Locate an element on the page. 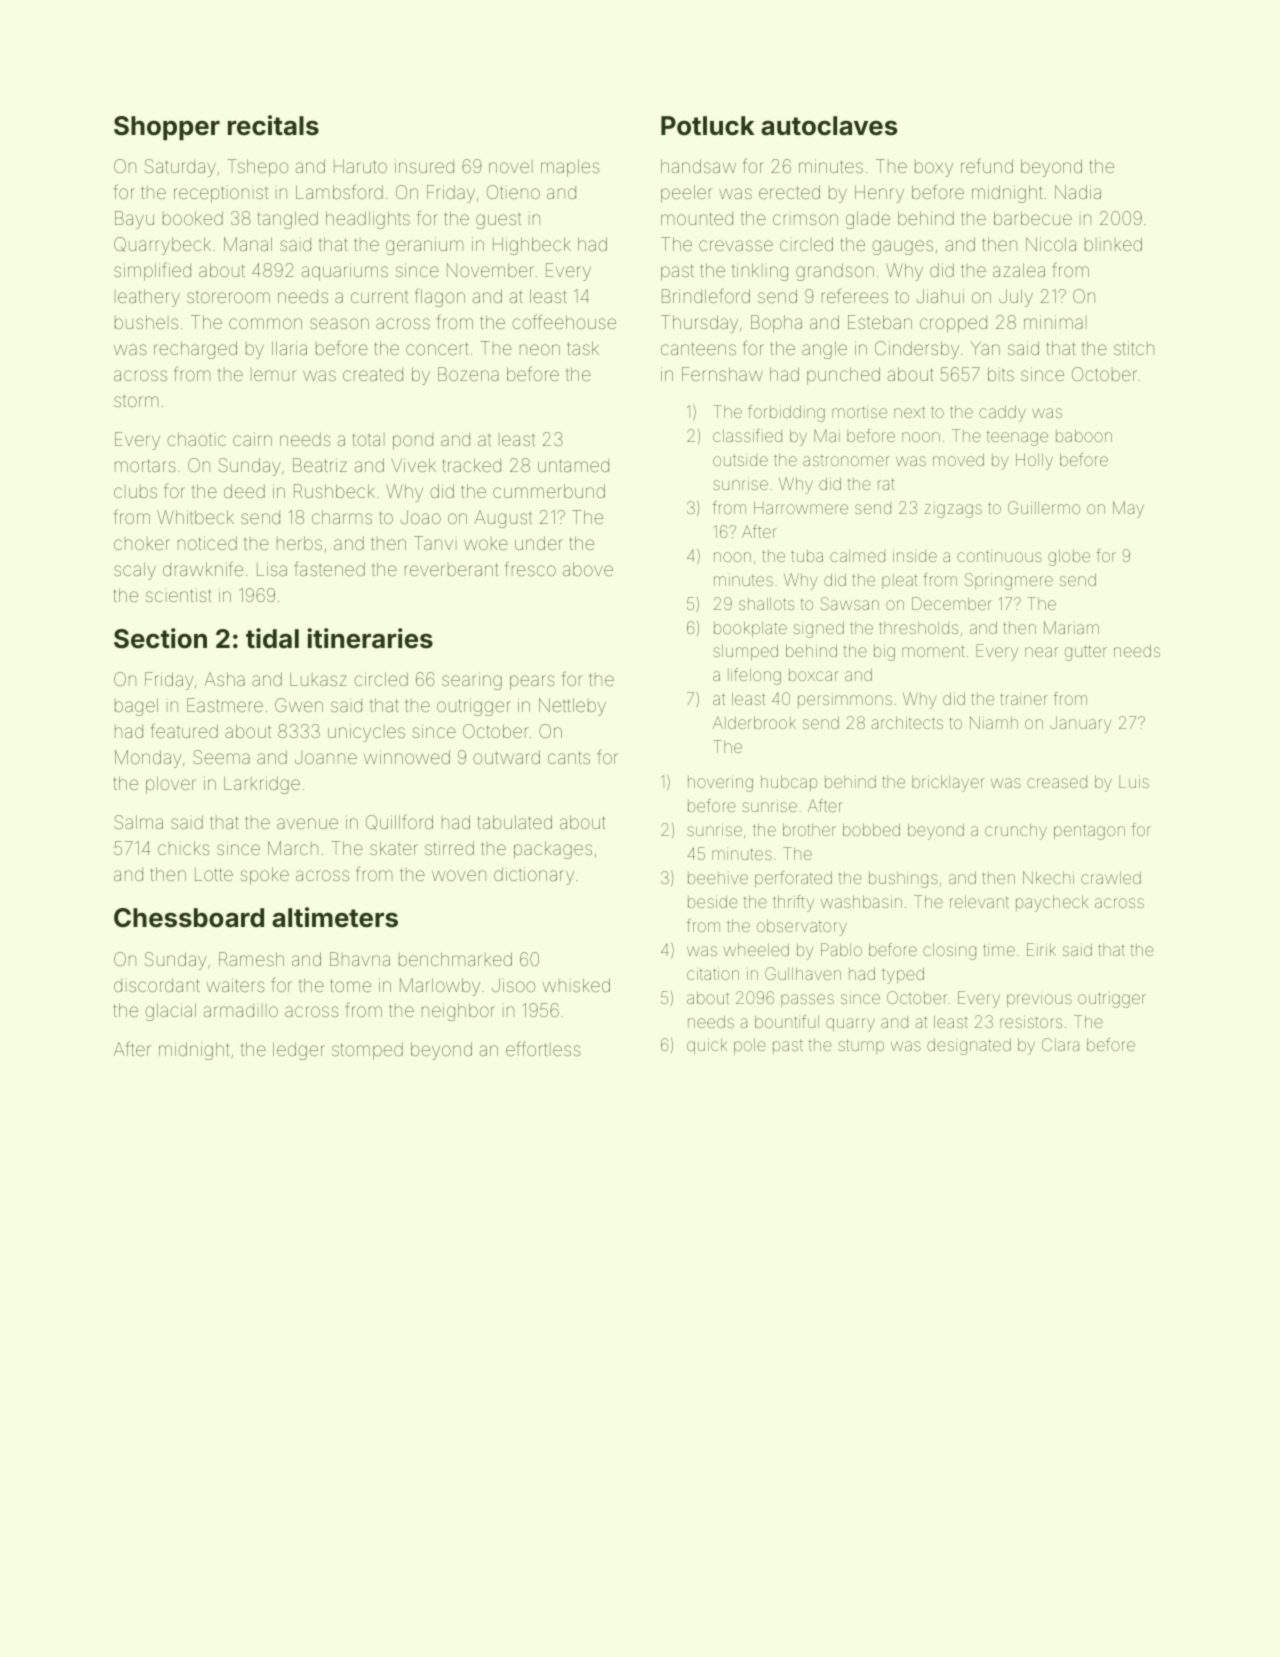 The width and height of the page is (1280, 1657). Chessboard is located at coordinates (189, 918).
